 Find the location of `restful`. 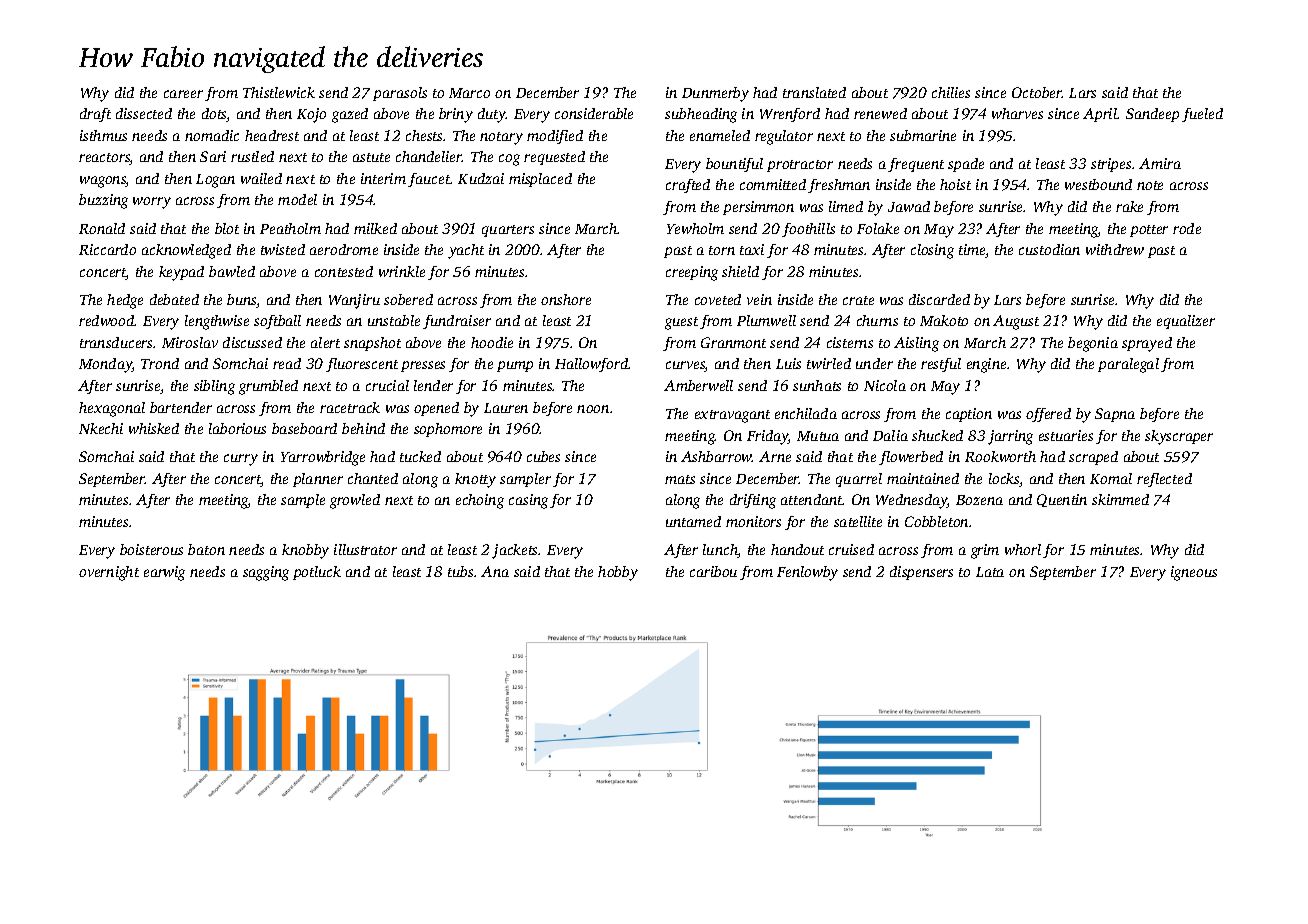

restful is located at coordinates (941, 365).
